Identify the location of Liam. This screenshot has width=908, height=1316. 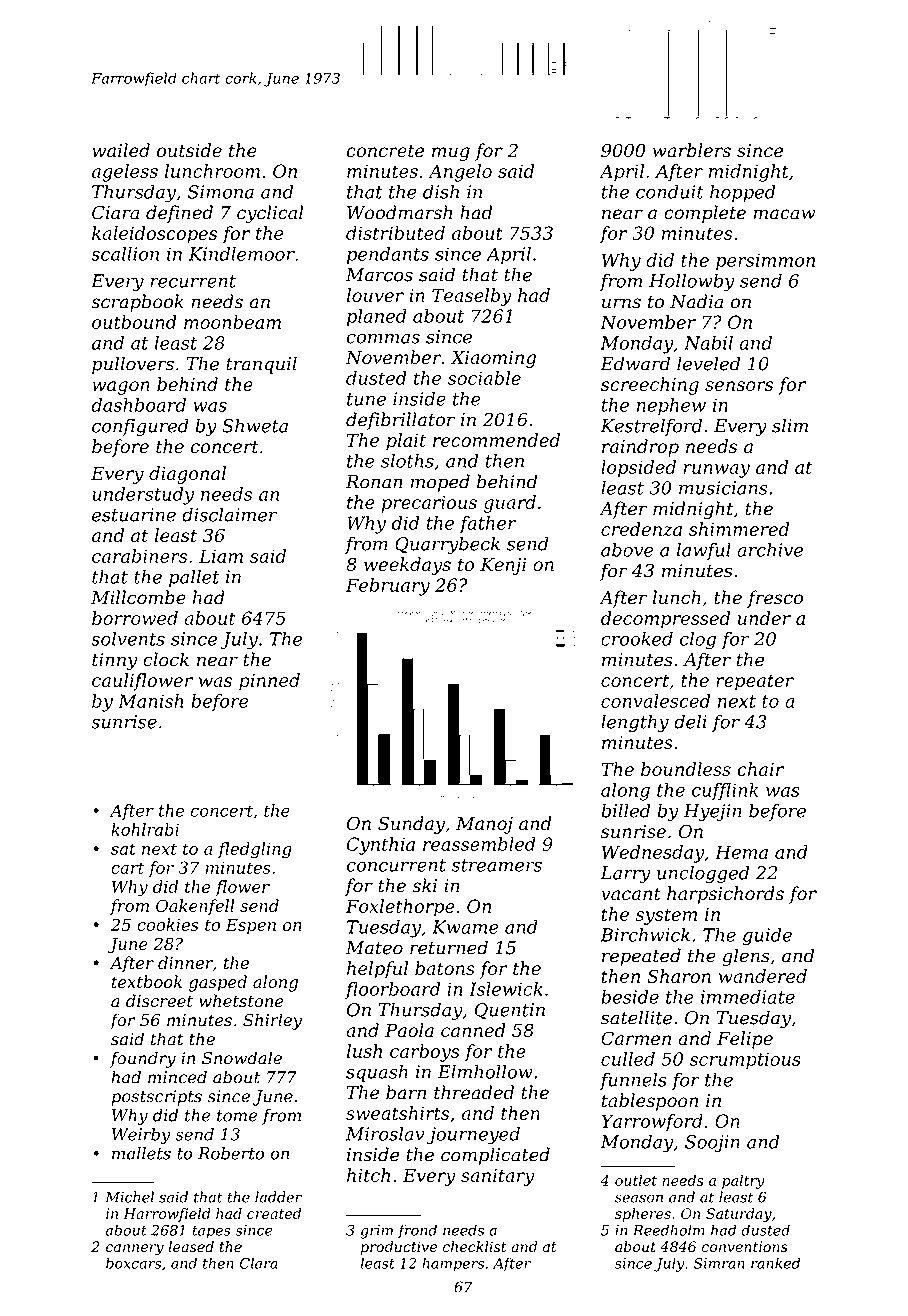
(221, 556).
